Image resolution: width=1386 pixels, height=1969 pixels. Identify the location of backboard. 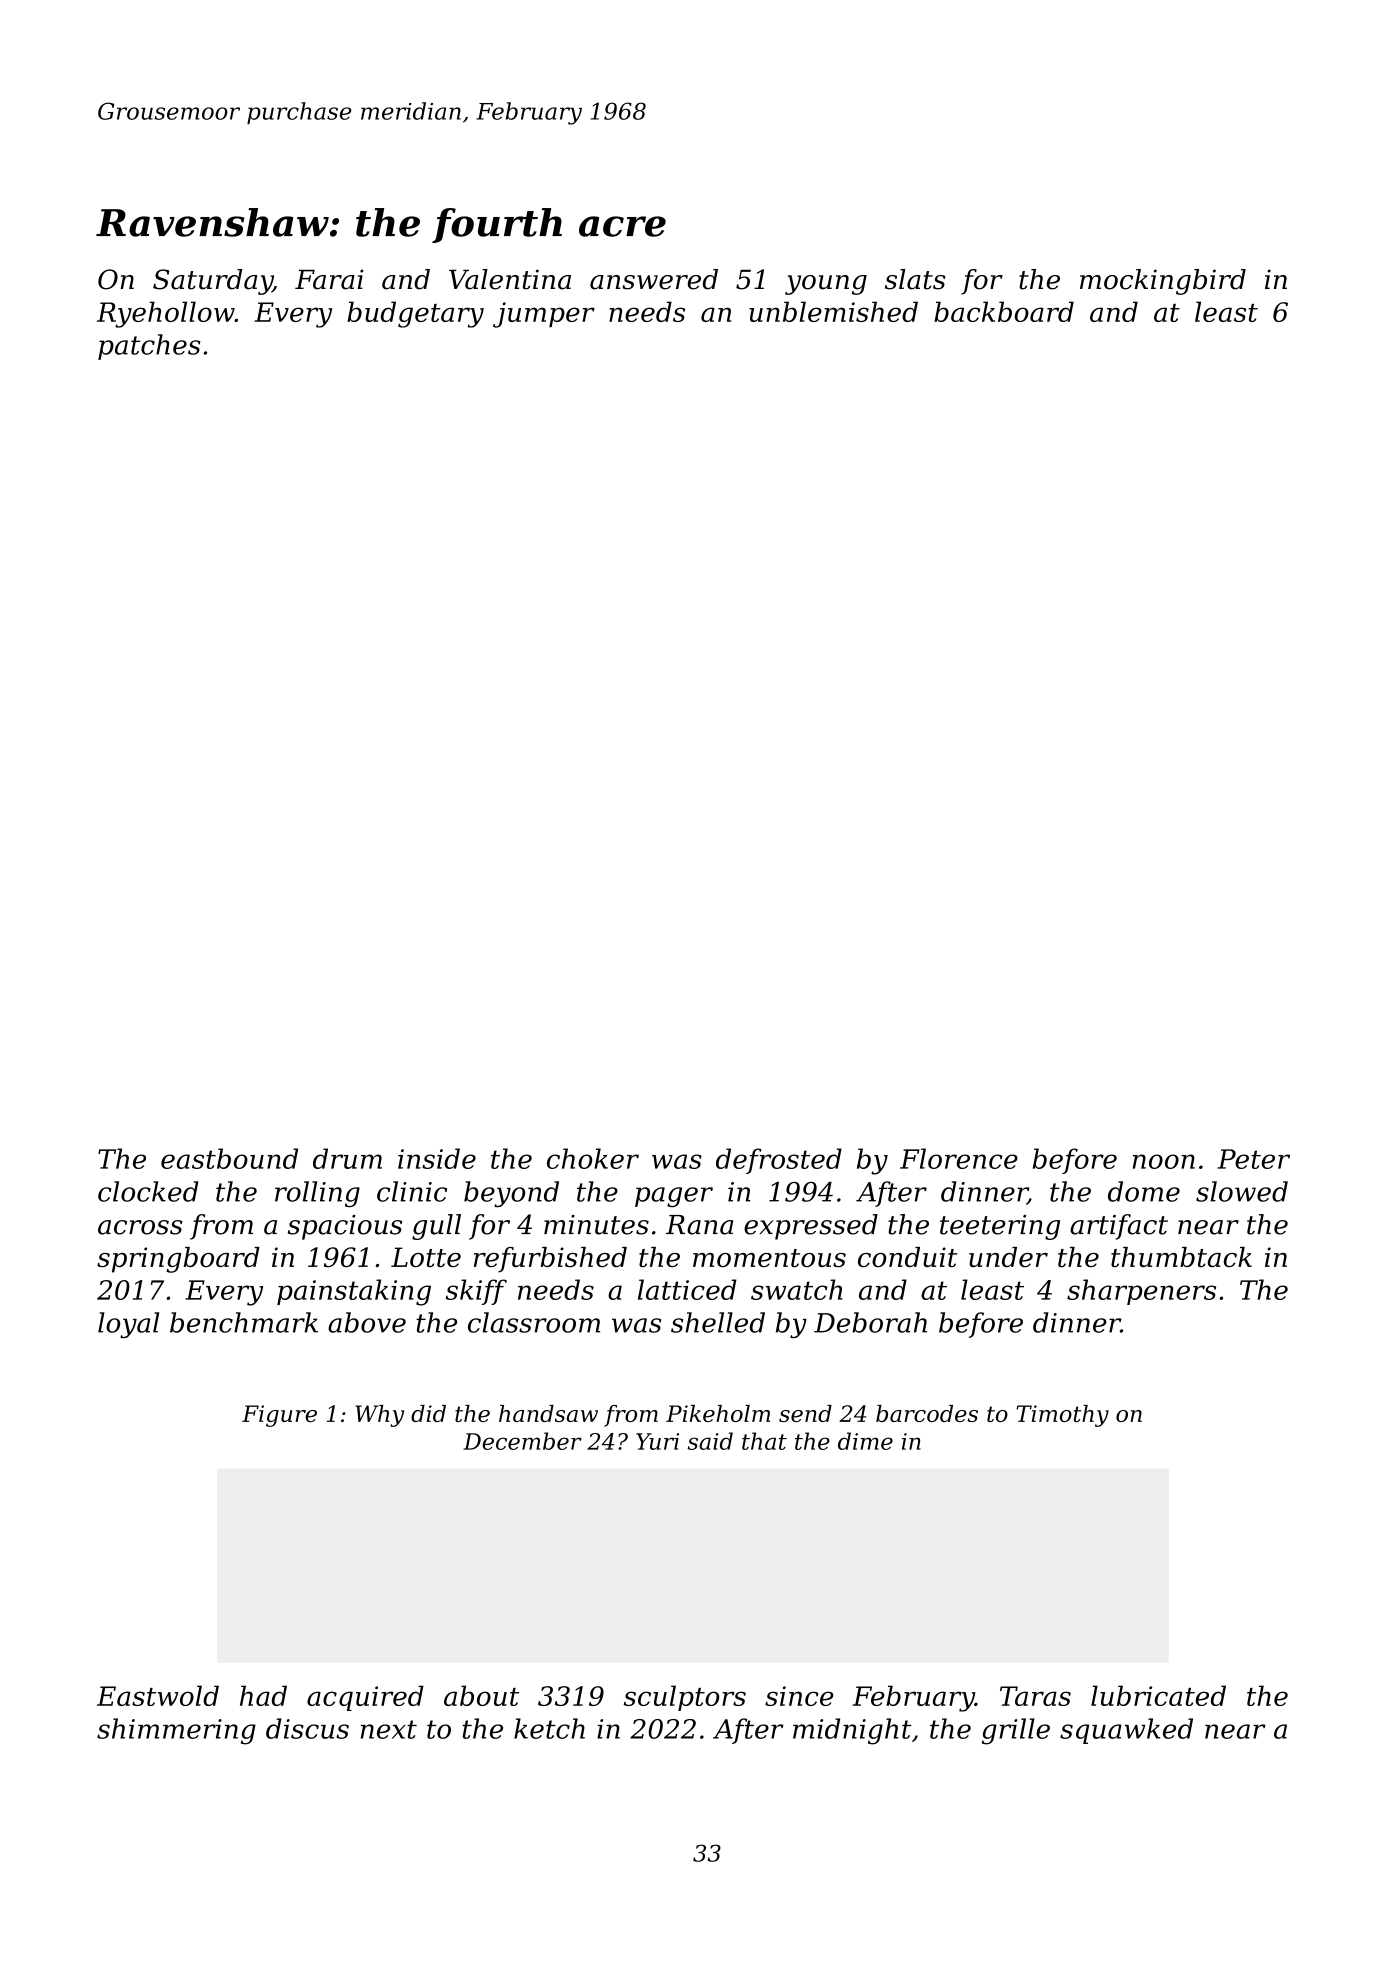
(1004, 311).
